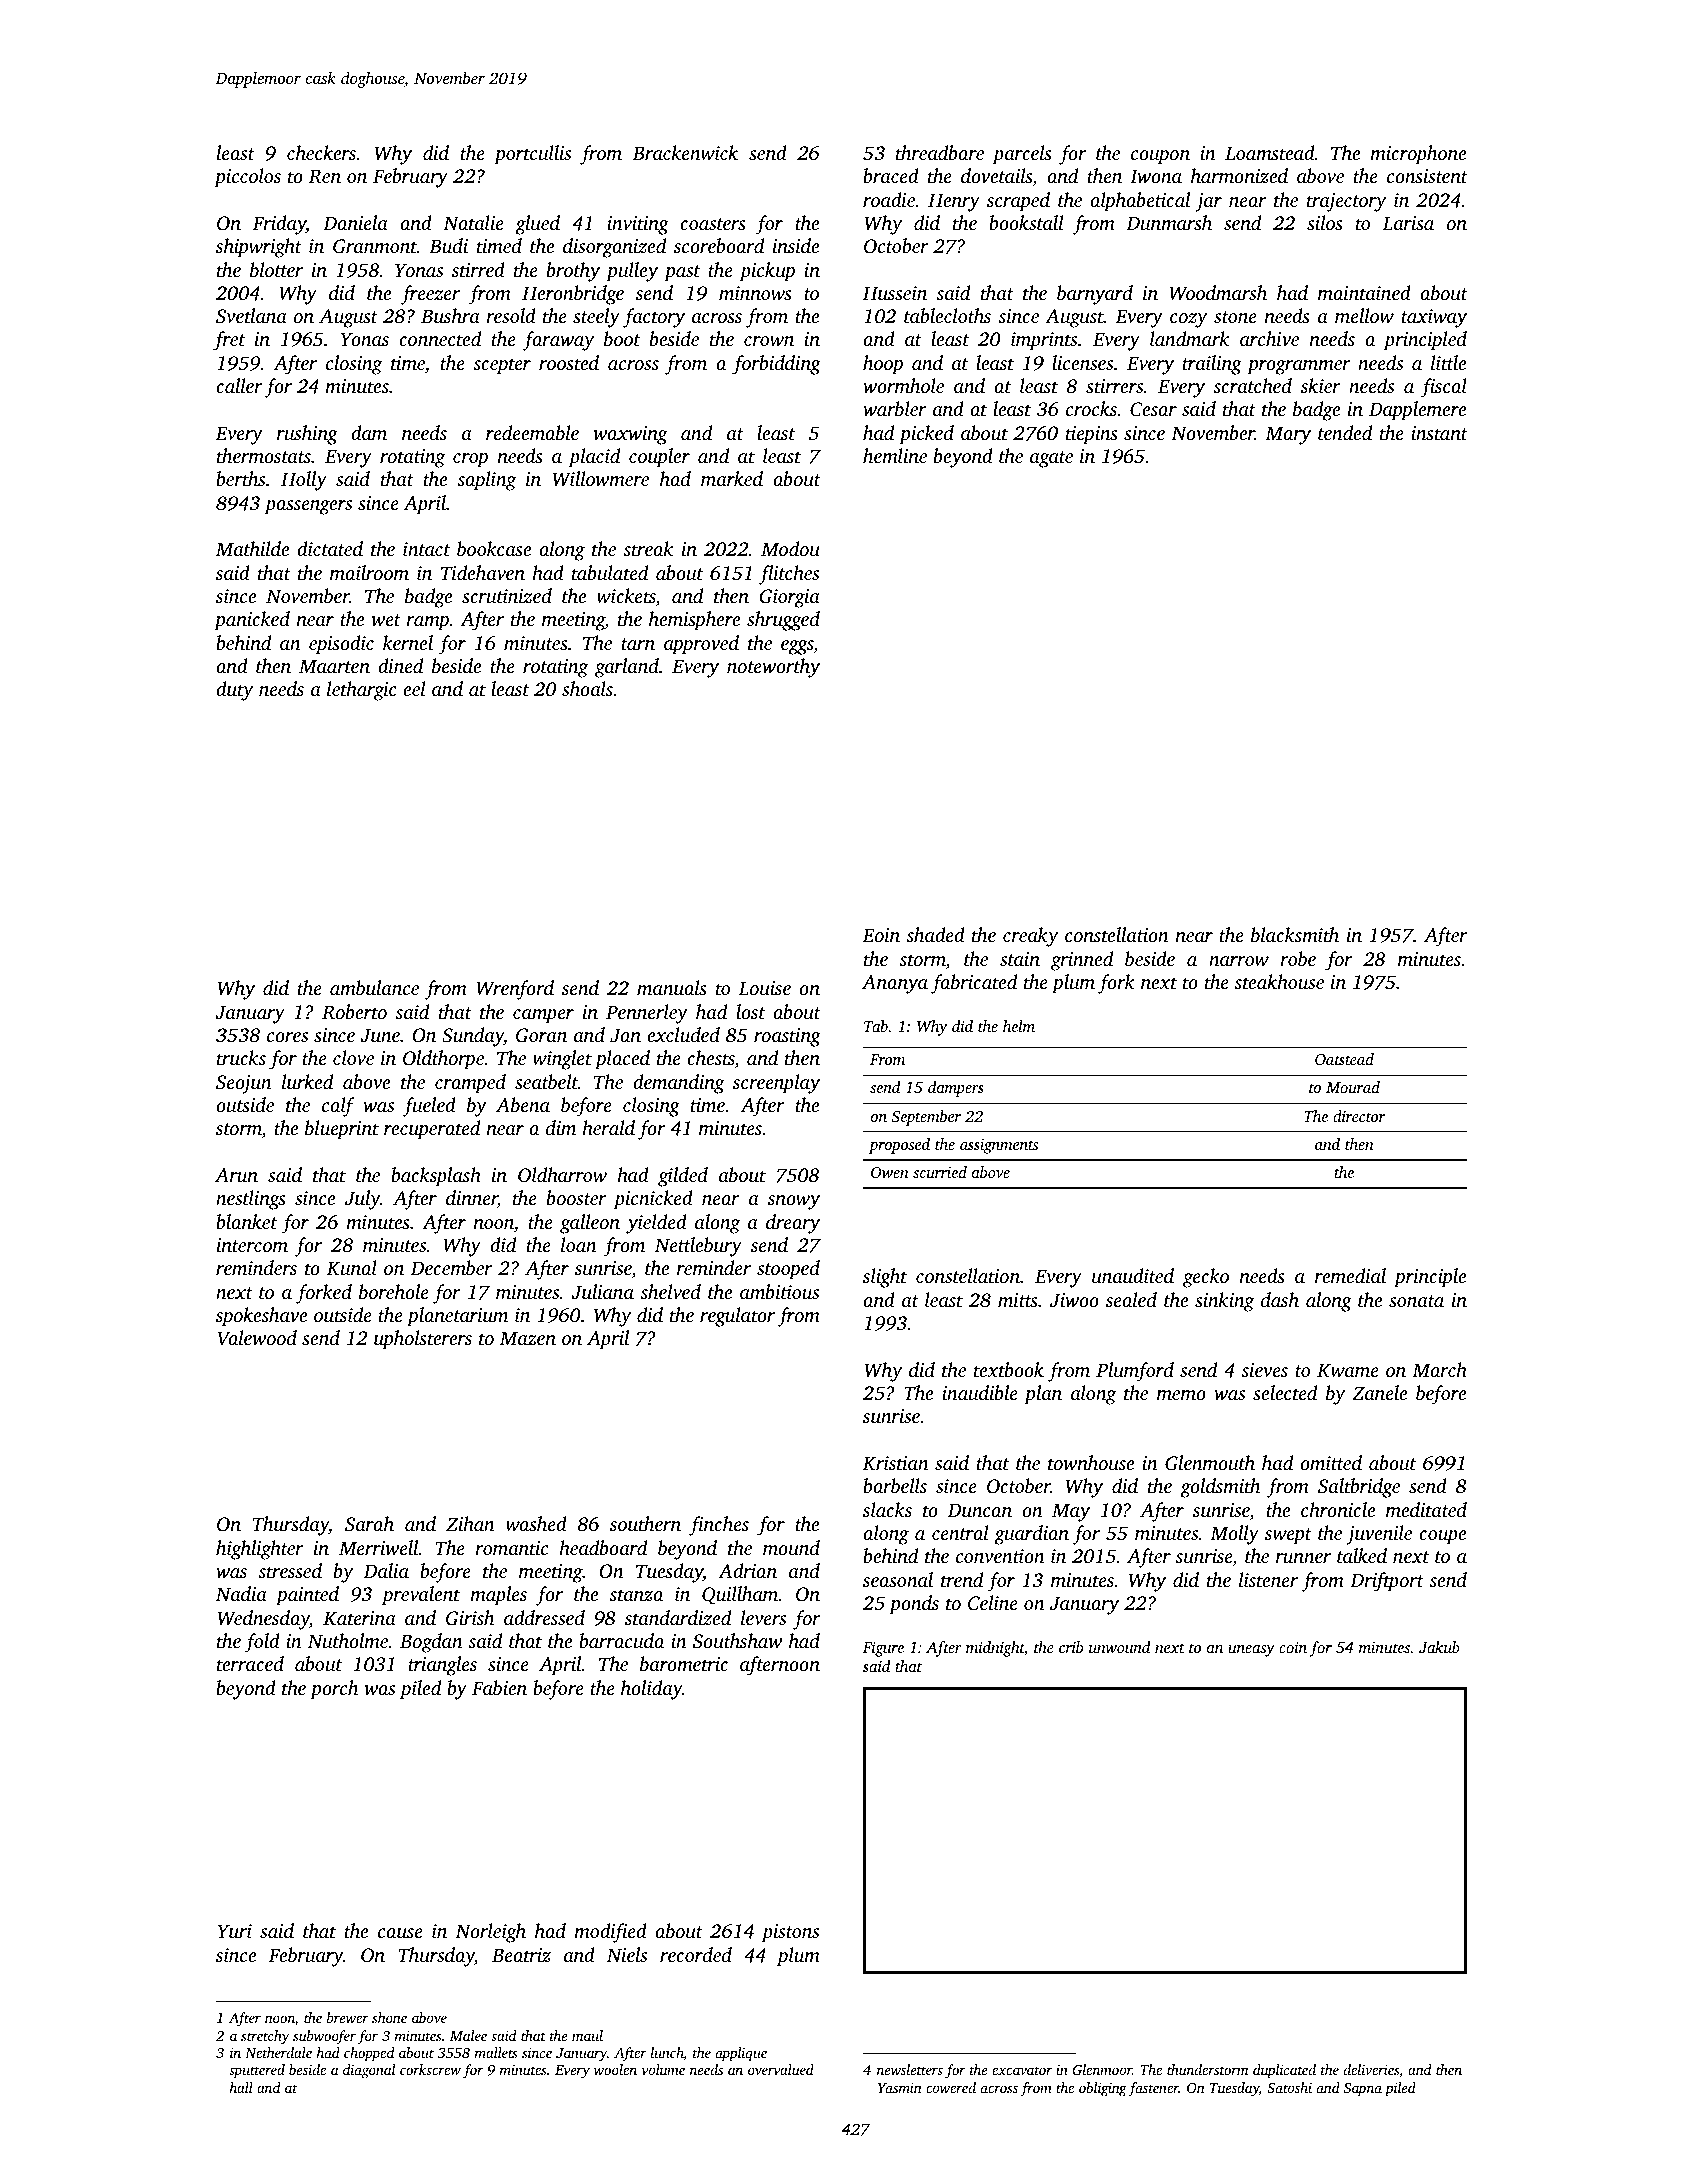  I want to click on finches, so click(719, 1526).
